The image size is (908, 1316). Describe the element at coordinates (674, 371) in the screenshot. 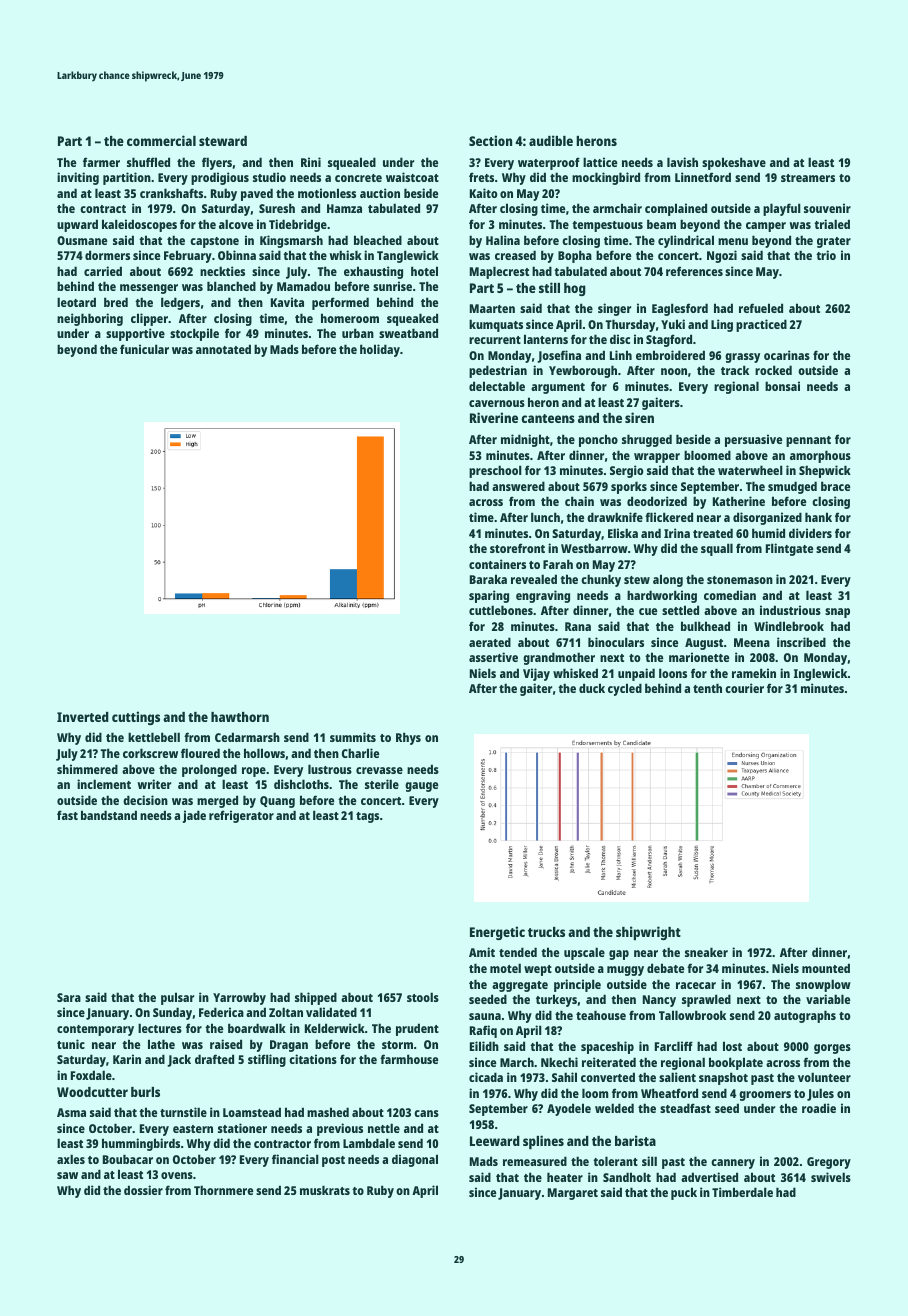

I see `noon` at that location.
